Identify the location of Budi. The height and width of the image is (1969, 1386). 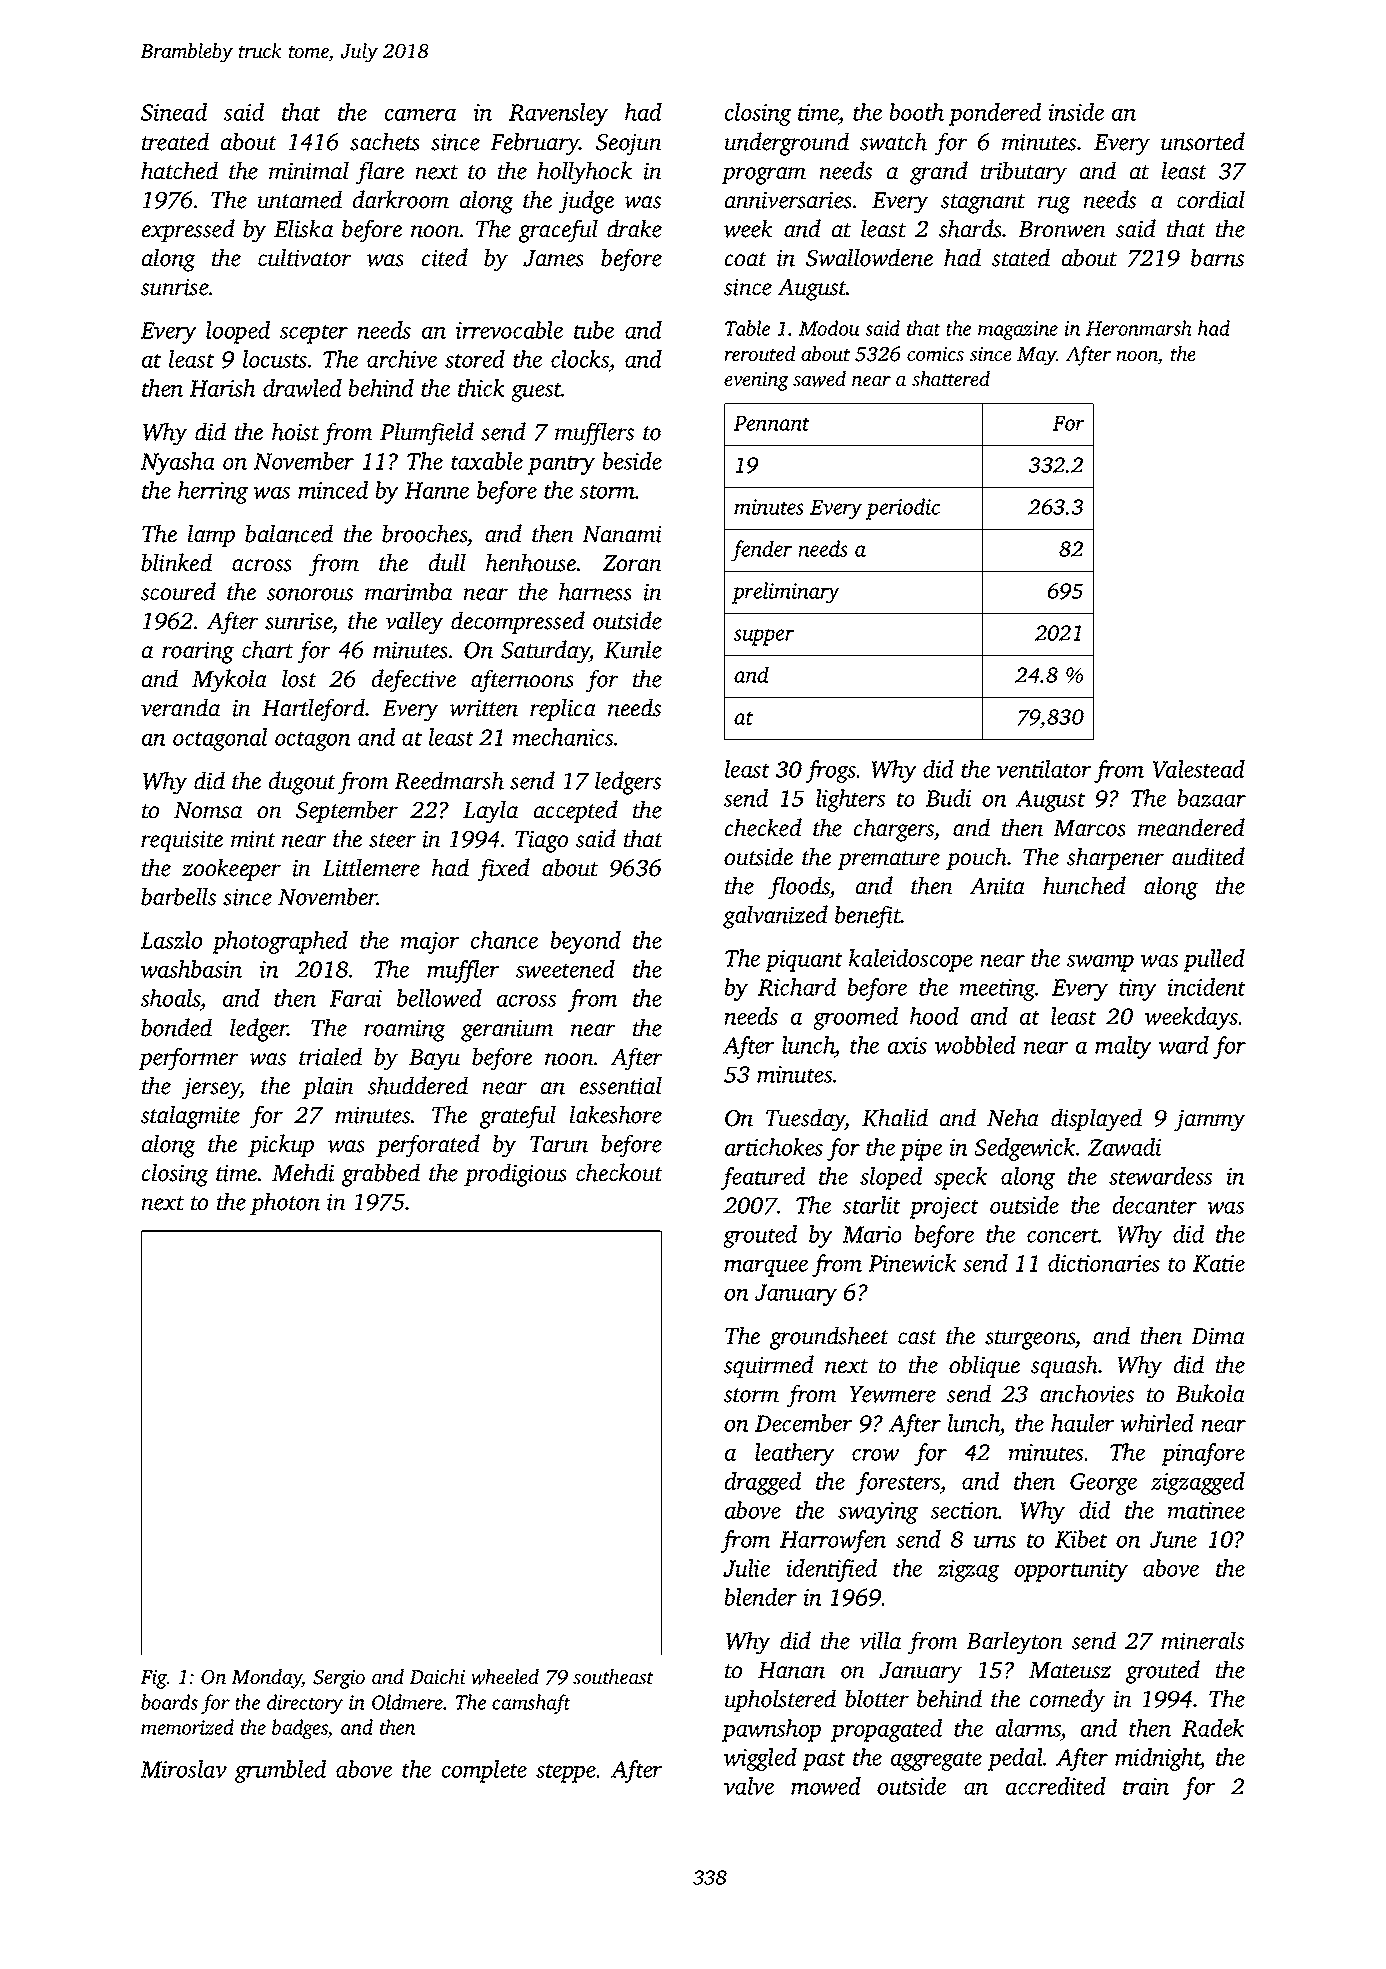
(948, 798).
